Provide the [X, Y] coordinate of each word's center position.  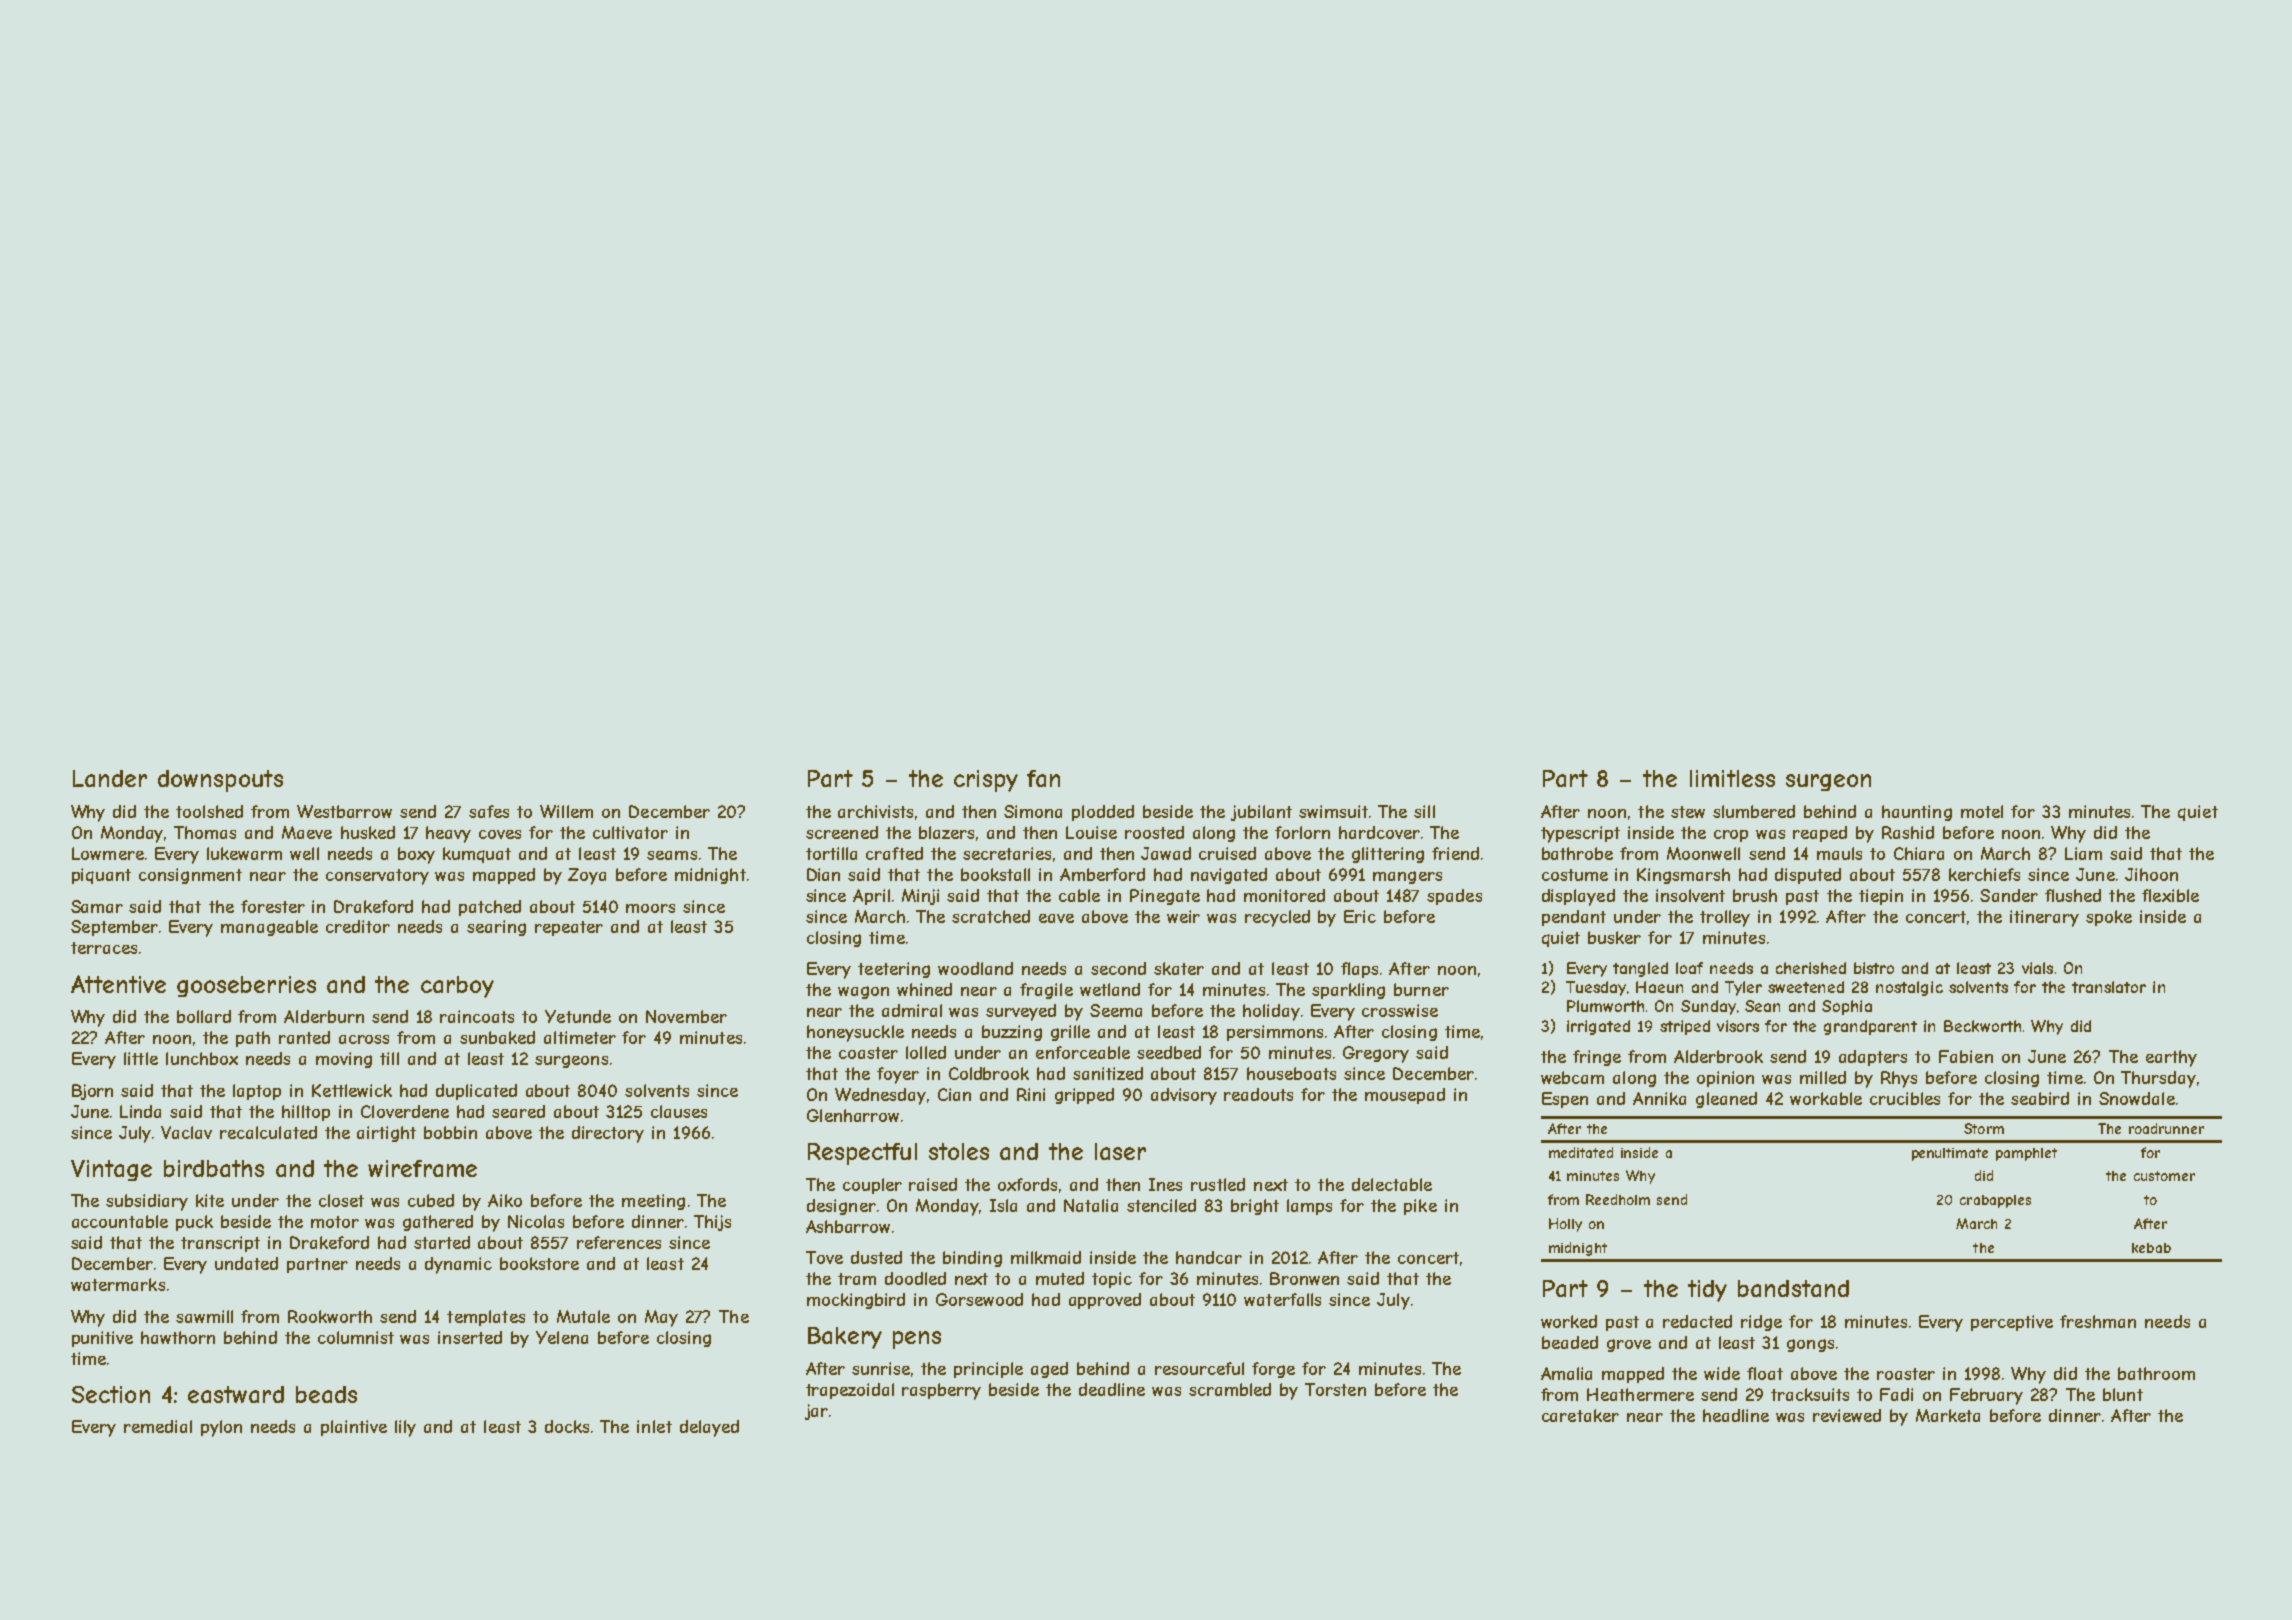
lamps [1309, 1207]
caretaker [1580, 1415]
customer [2164, 1176]
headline [1736, 1415]
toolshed [209, 811]
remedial [158, 1426]
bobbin [450, 1132]
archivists [875, 811]
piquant [101, 876]
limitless [1732, 778]
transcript [220, 1244]
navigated [1229, 876]
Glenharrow [853, 1115]
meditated [1581, 1152]
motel [1982, 811]
